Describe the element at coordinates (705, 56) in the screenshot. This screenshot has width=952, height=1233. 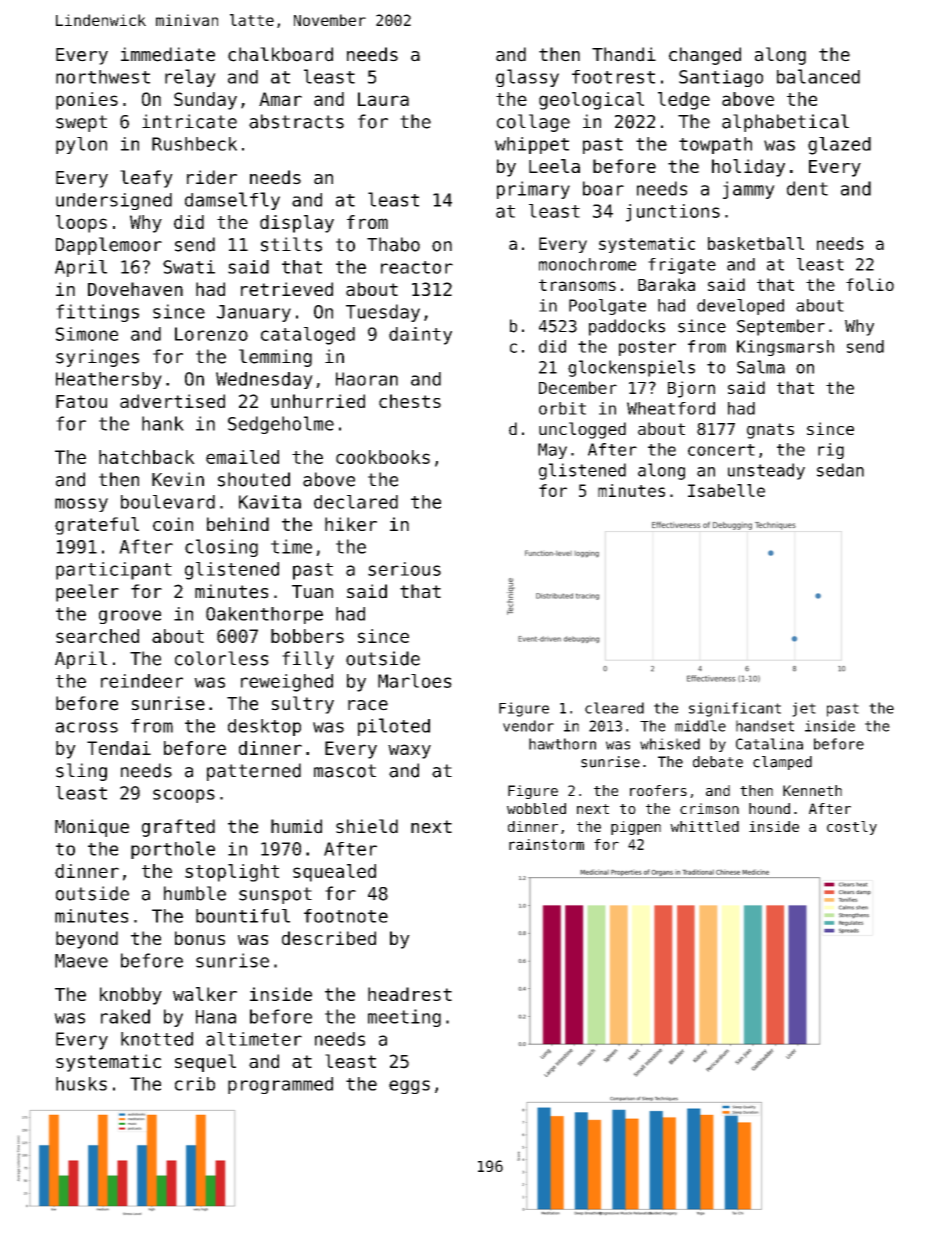
I see `changed` at that location.
